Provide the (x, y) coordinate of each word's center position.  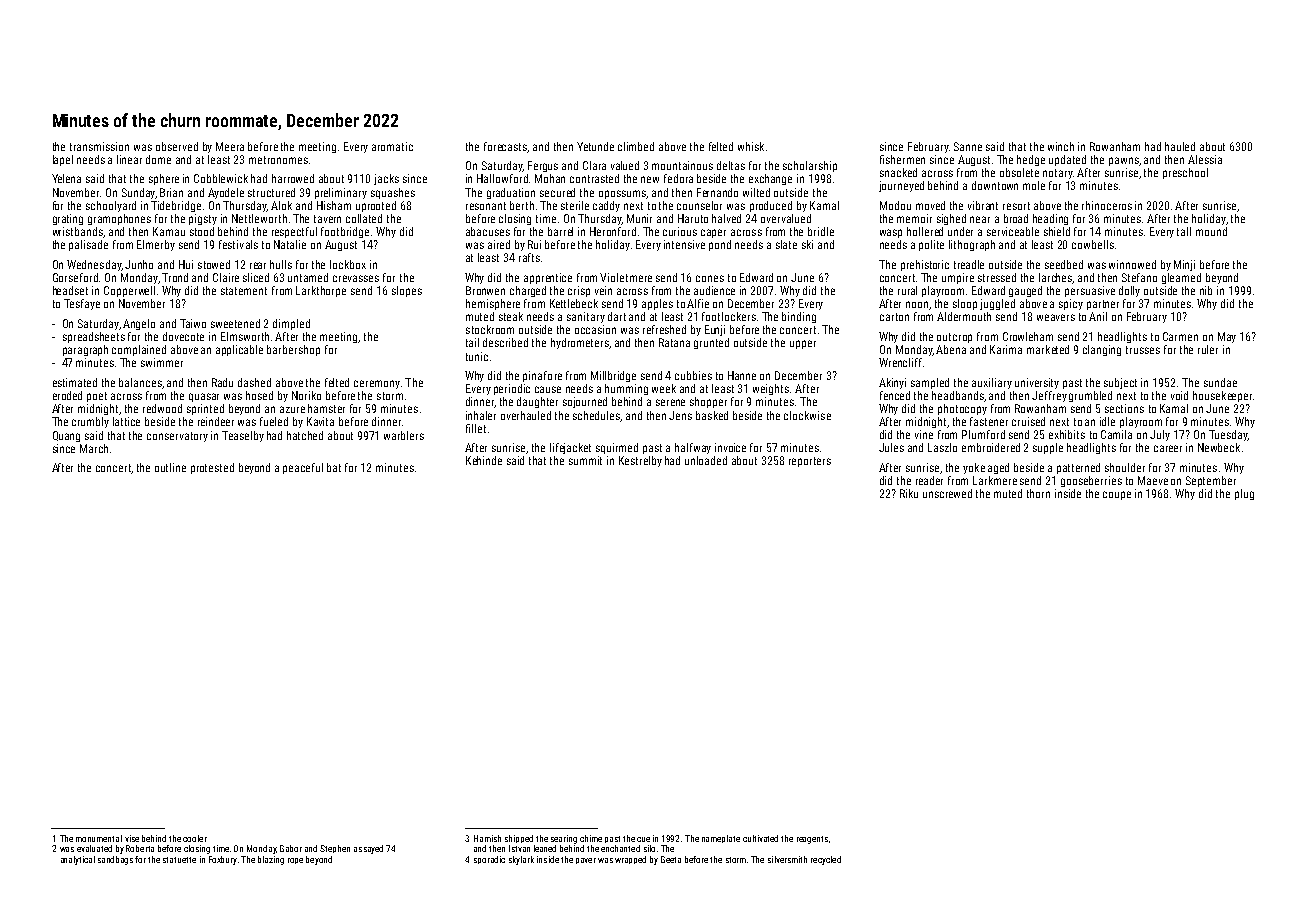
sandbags (115, 860)
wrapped (630, 860)
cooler (195, 838)
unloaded (706, 460)
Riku (909, 493)
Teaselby (243, 436)
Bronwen (485, 290)
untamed (308, 277)
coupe (1117, 495)
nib (1206, 290)
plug (1244, 494)
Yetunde (595, 146)
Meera (230, 146)
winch (1061, 146)
